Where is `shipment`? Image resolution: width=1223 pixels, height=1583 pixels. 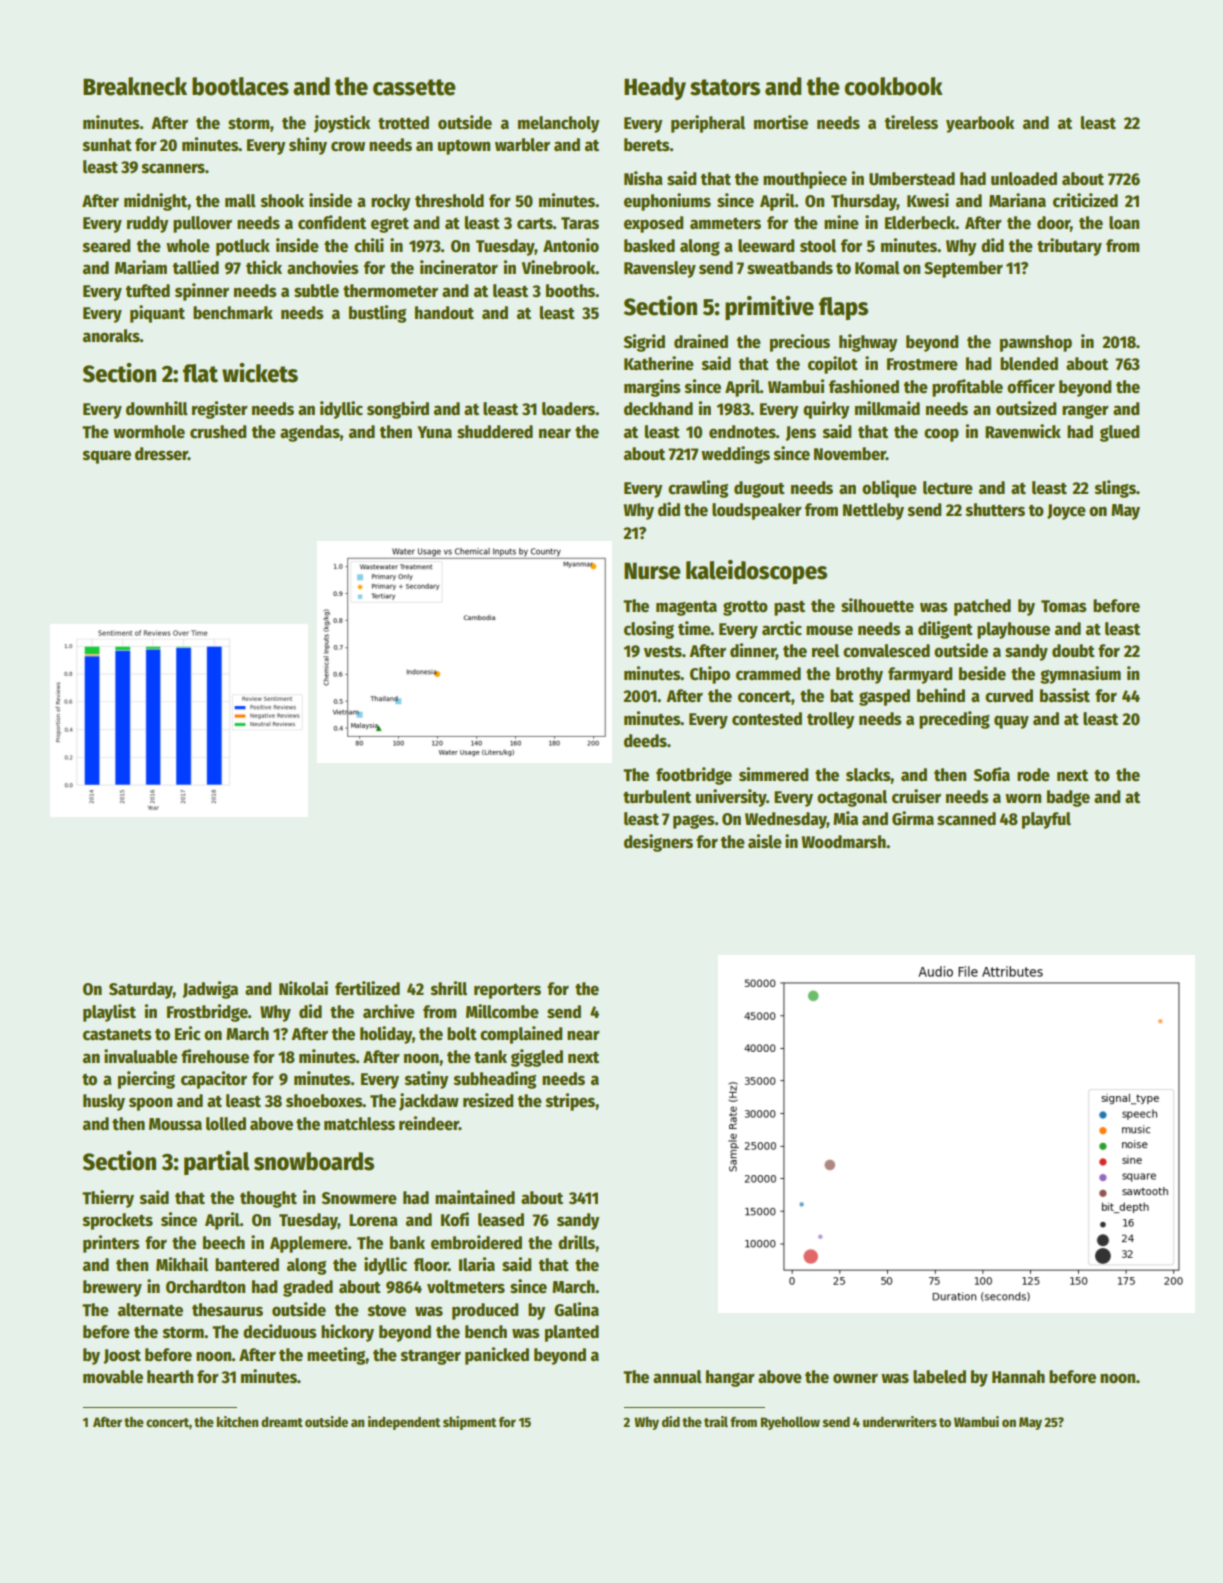 shipment is located at coordinates (469, 1423).
